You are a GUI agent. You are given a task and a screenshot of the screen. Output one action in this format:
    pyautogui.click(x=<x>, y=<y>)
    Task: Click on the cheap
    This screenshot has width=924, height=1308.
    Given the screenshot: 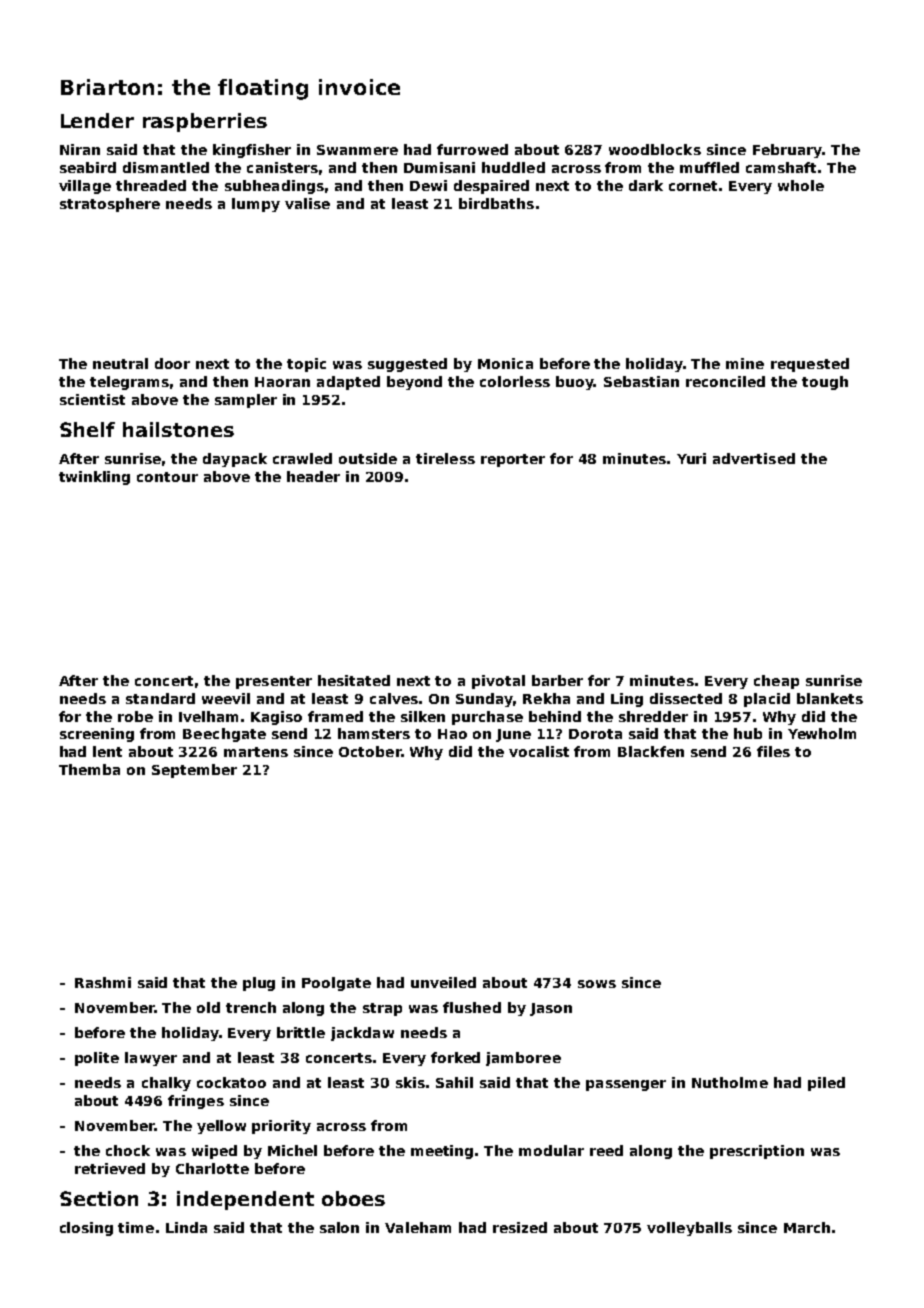 What is the action you would take?
    pyautogui.click(x=776, y=682)
